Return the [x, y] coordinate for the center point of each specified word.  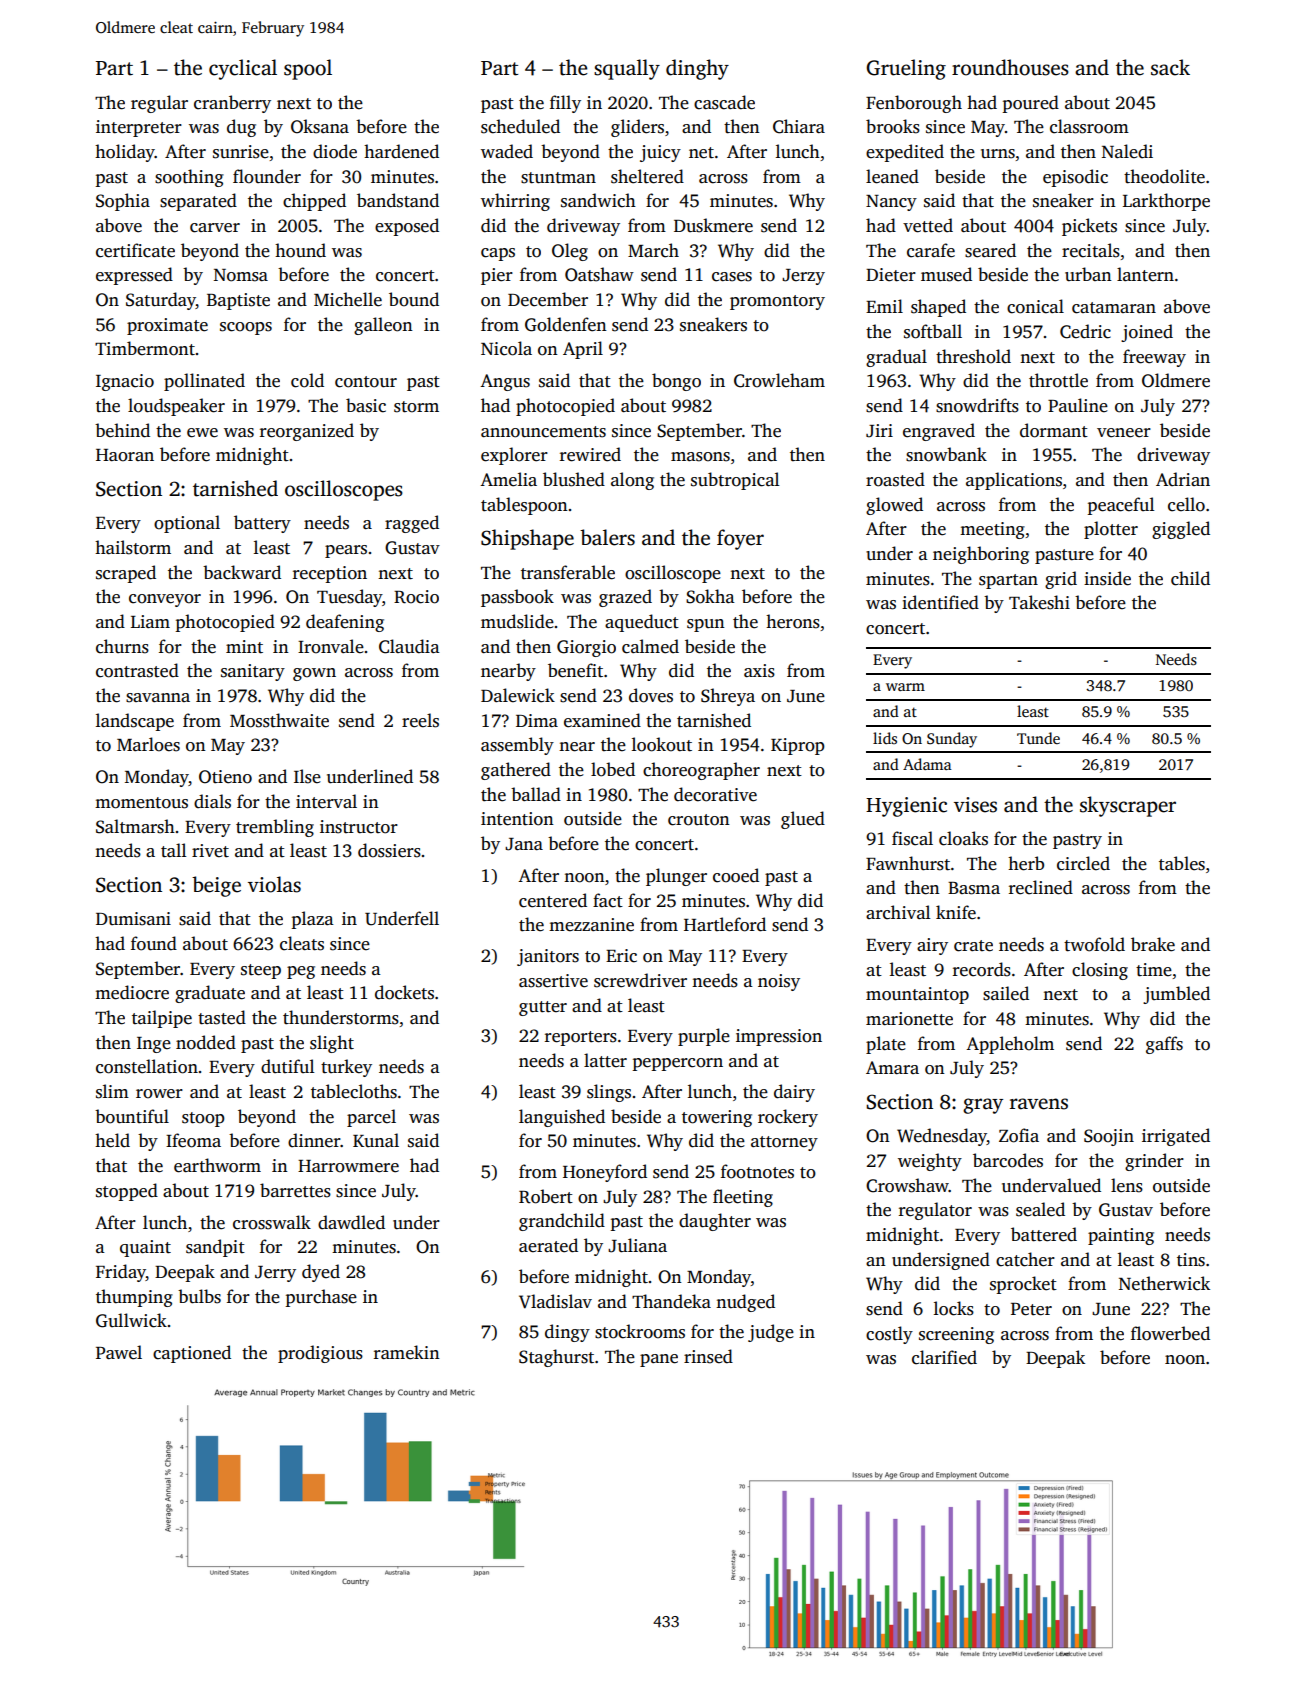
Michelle [348, 299]
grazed [625, 598]
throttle [1058, 380]
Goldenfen [566, 324]
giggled [1181, 530]
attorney [784, 1143]
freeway [1154, 358]
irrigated [1176, 1137]
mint [244, 647]
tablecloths [354, 1091]
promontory [777, 302]
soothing [189, 178]
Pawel [119, 1352]
